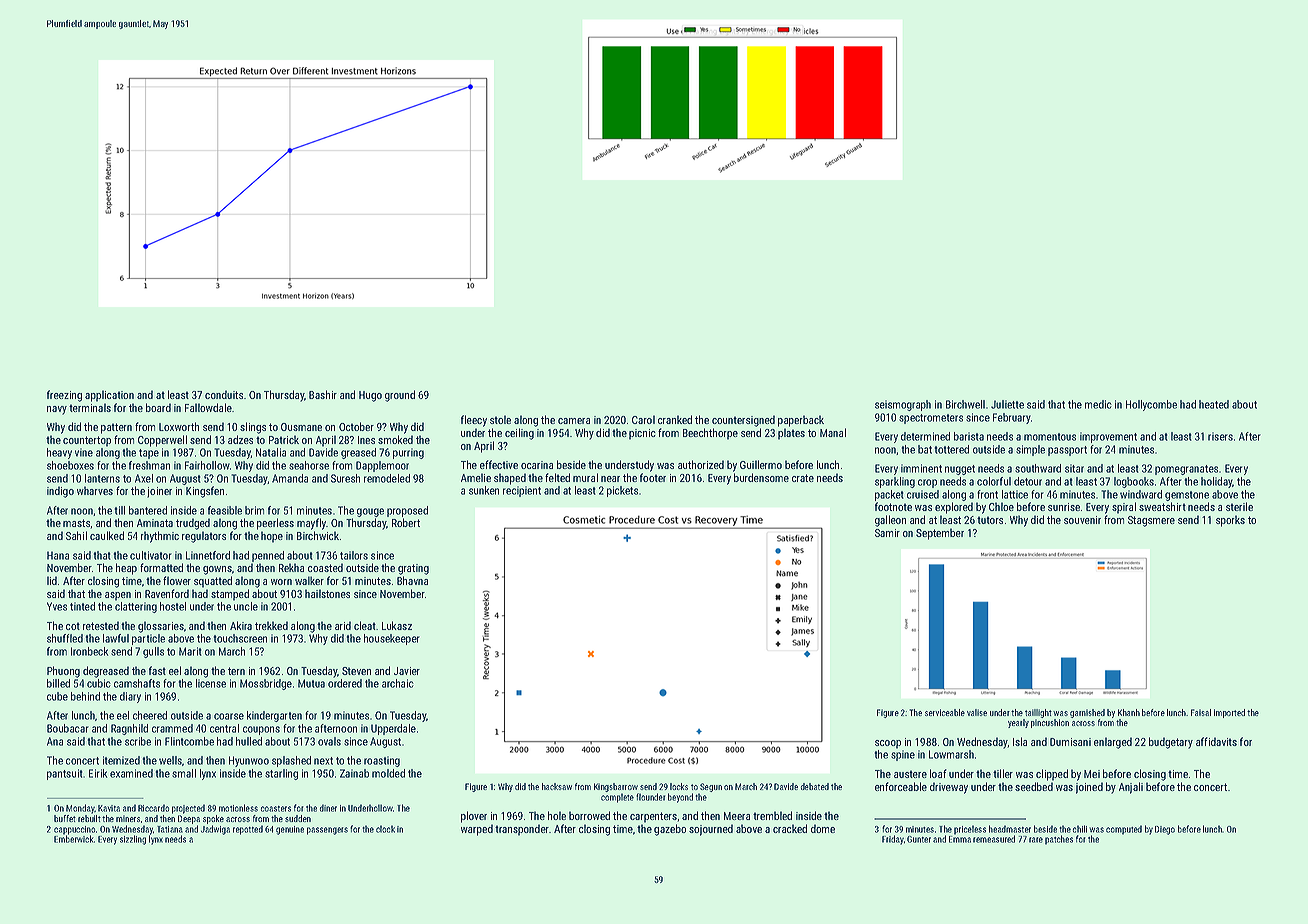 The width and height of the screenshot is (1308, 924). Describe the element at coordinates (803, 478) in the screenshot. I see `crate` at that location.
